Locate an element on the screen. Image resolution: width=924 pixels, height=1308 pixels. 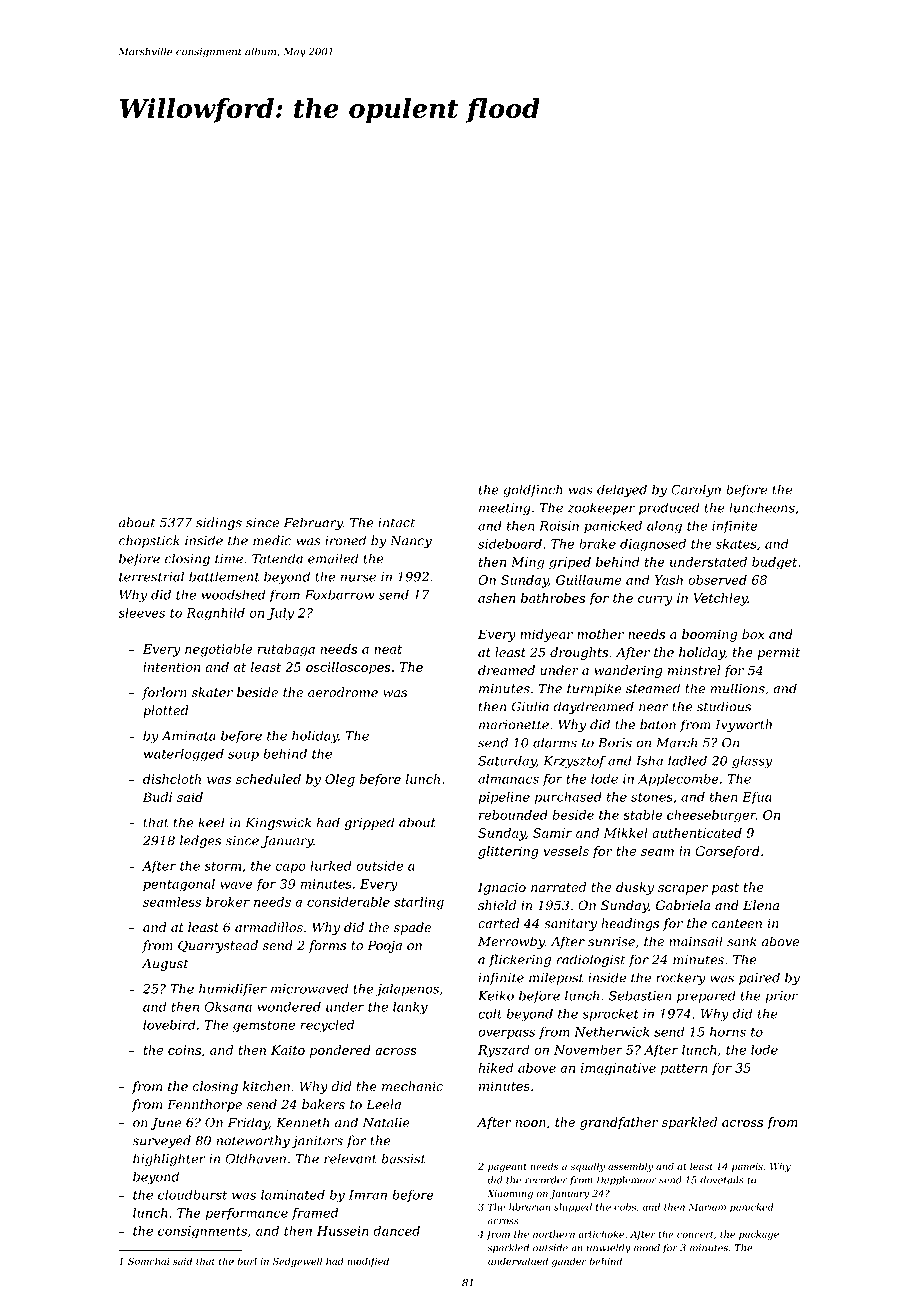
Carolyn is located at coordinates (696, 491).
